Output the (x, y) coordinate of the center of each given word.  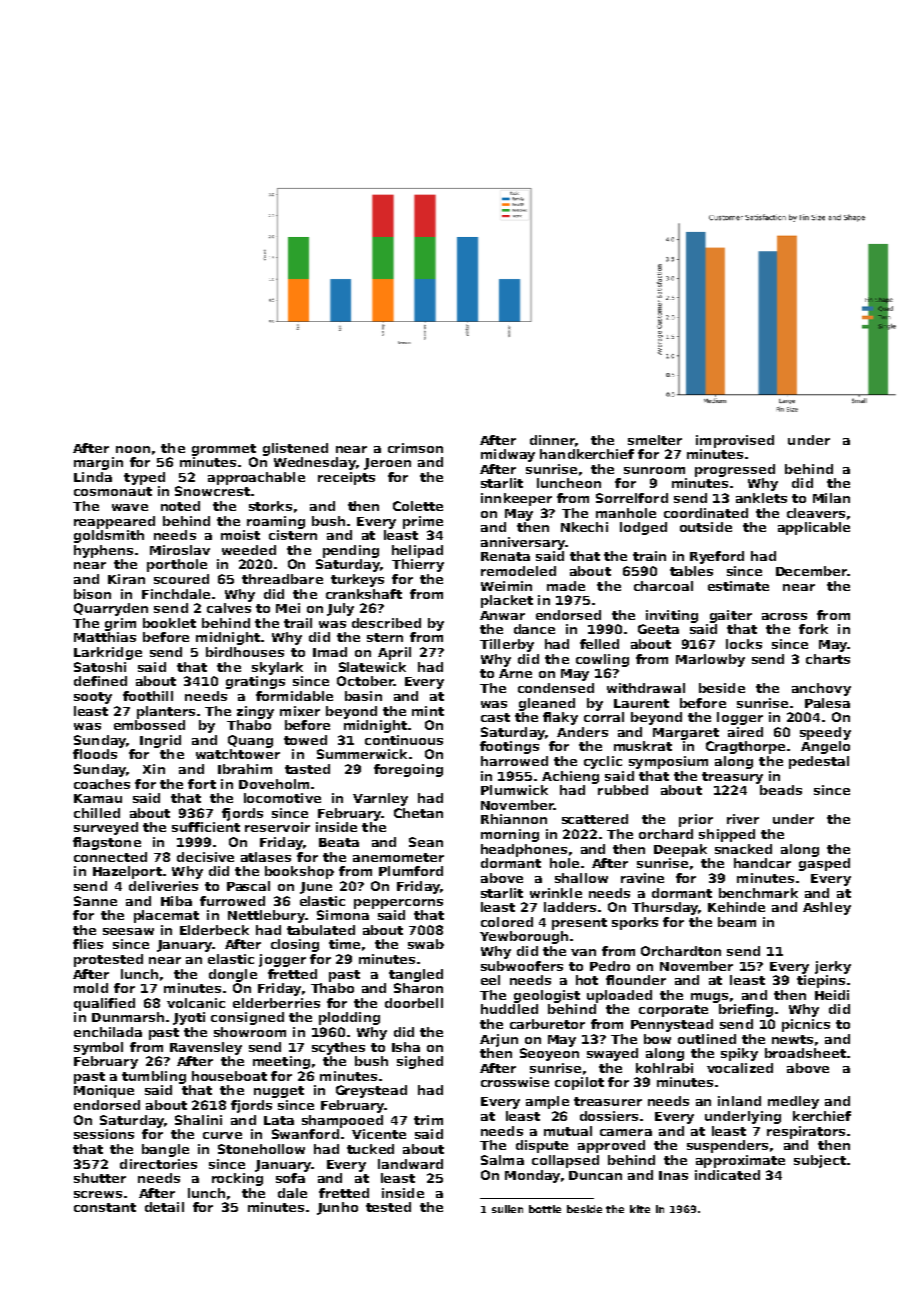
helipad (417, 551)
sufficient (206, 827)
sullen (507, 1209)
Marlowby (710, 660)
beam (737, 922)
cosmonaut (113, 491)
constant (105, 1207)
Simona (343, 915)
